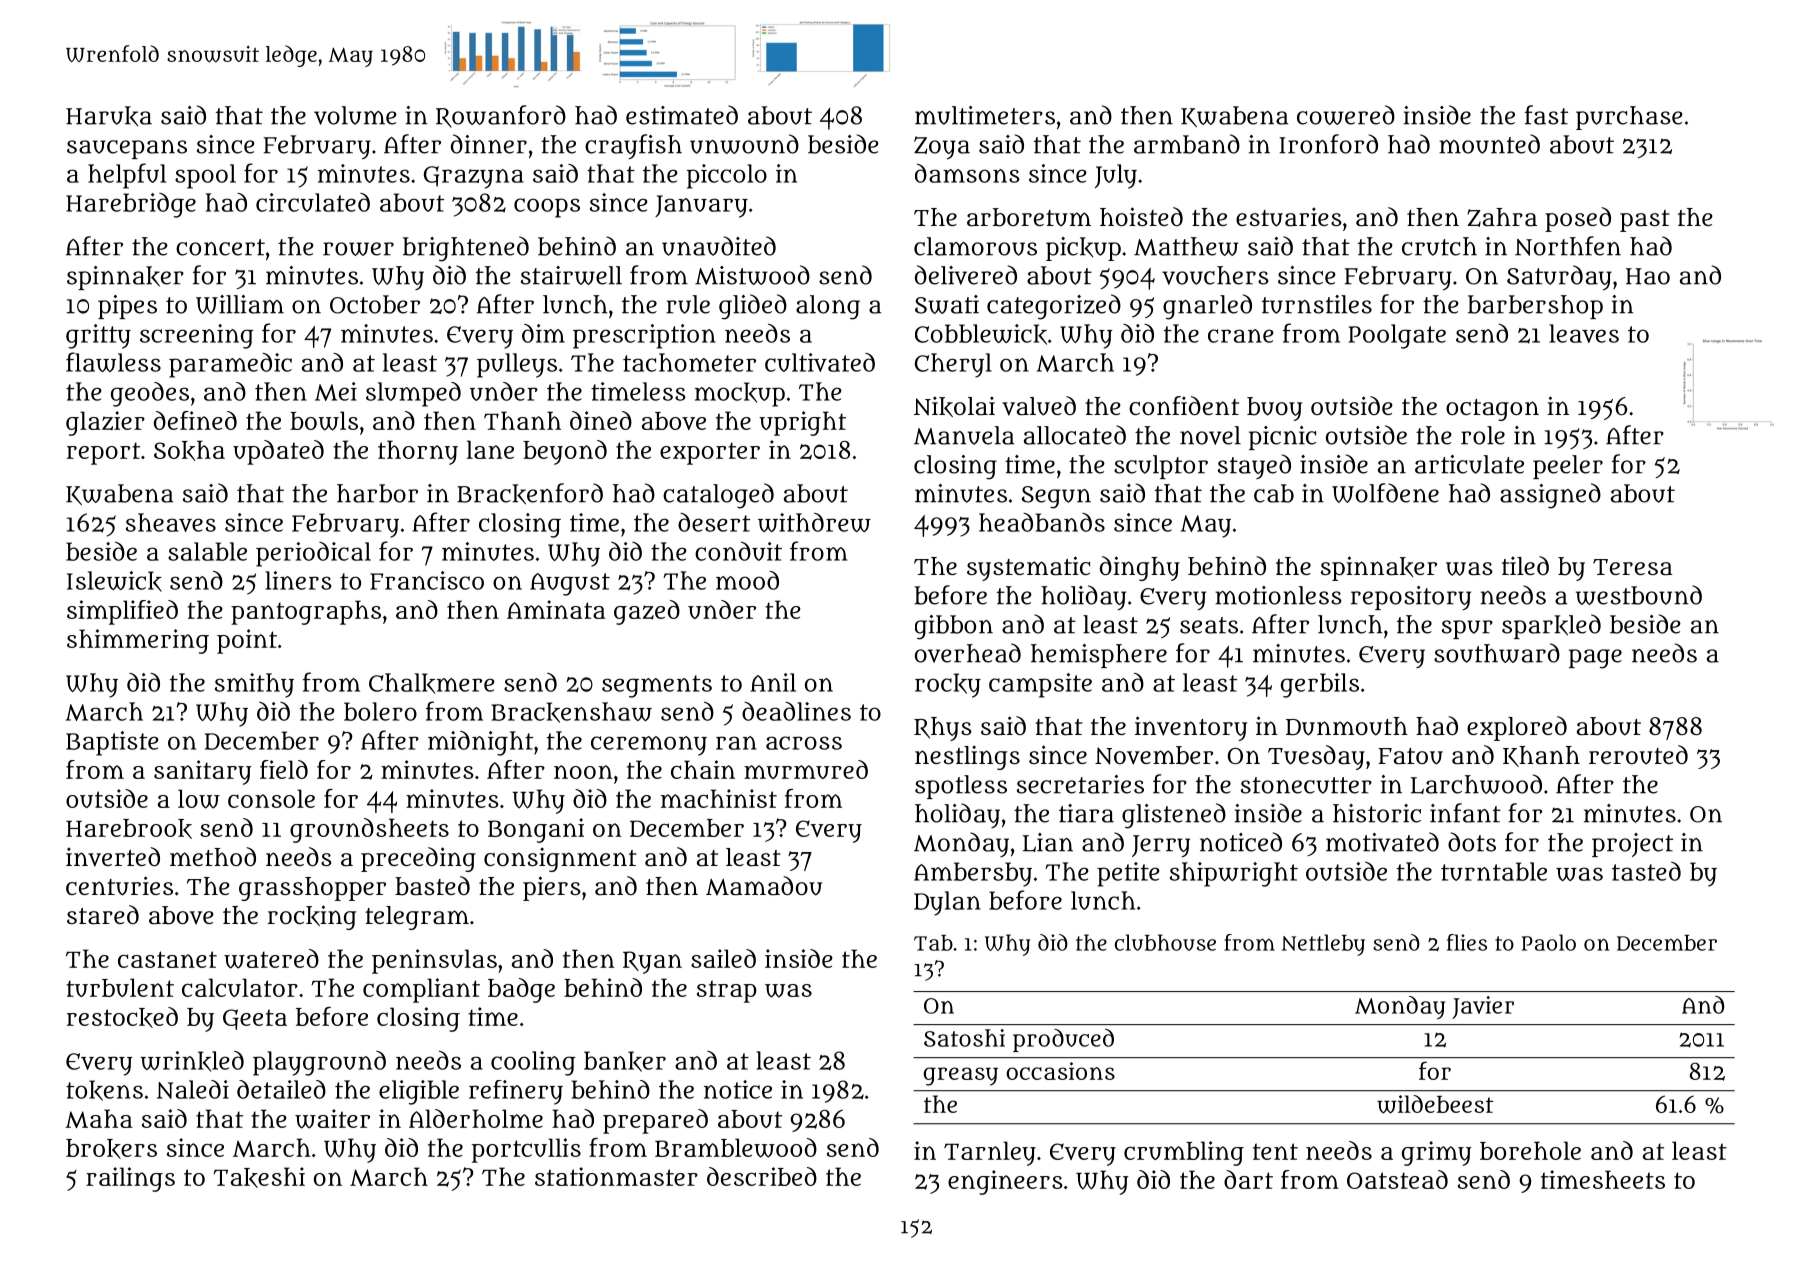 The height and width of the document is (1273, 1800). What do you see at coordinates (1317, 304) in the document?
I see `turnstiles` at bounding box center [1317, 304].
